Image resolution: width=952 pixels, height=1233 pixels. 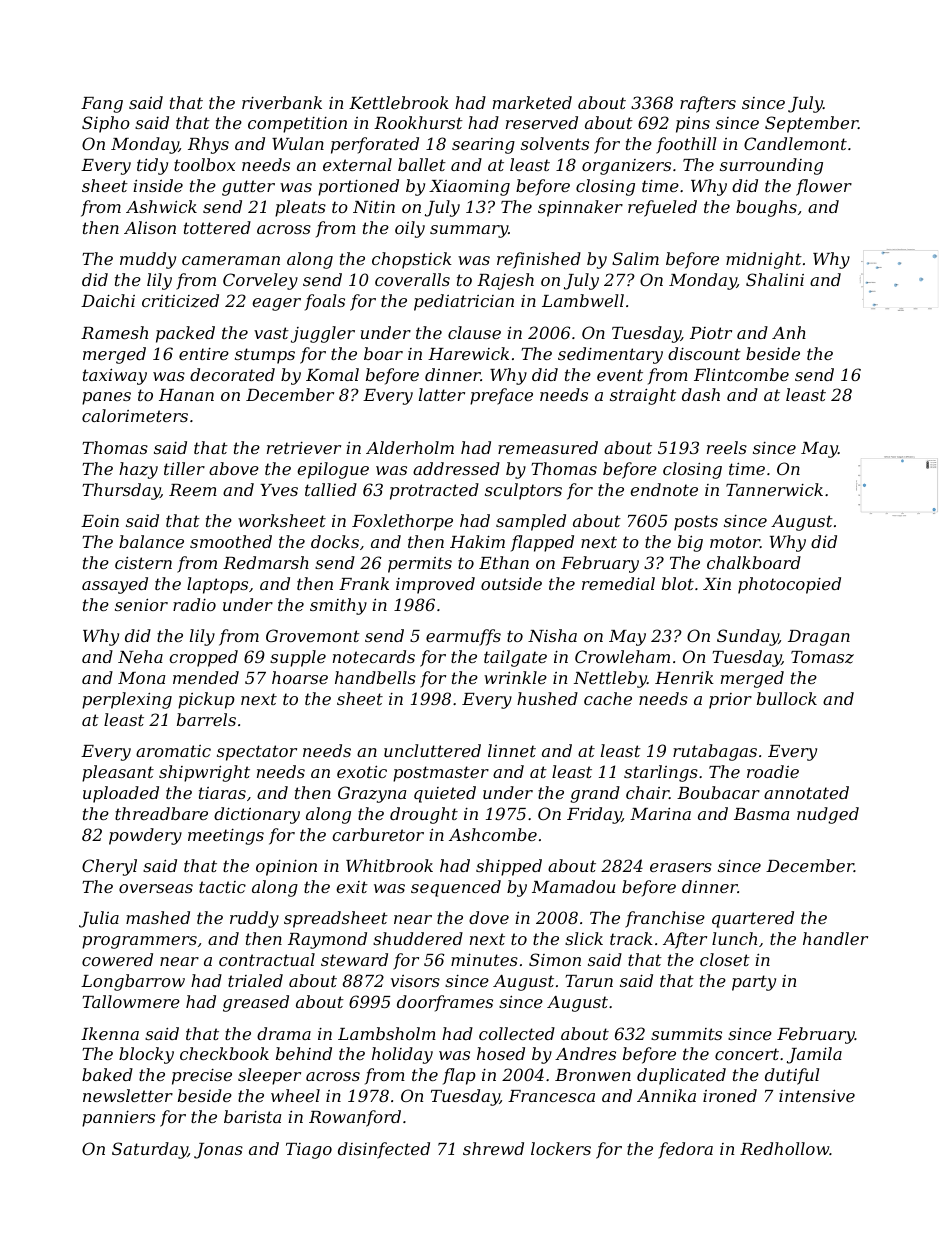 What do you see at coordinates (266, 562) in the screenshot?
I see `Redmarsh` at bounding box center [266, 562].
